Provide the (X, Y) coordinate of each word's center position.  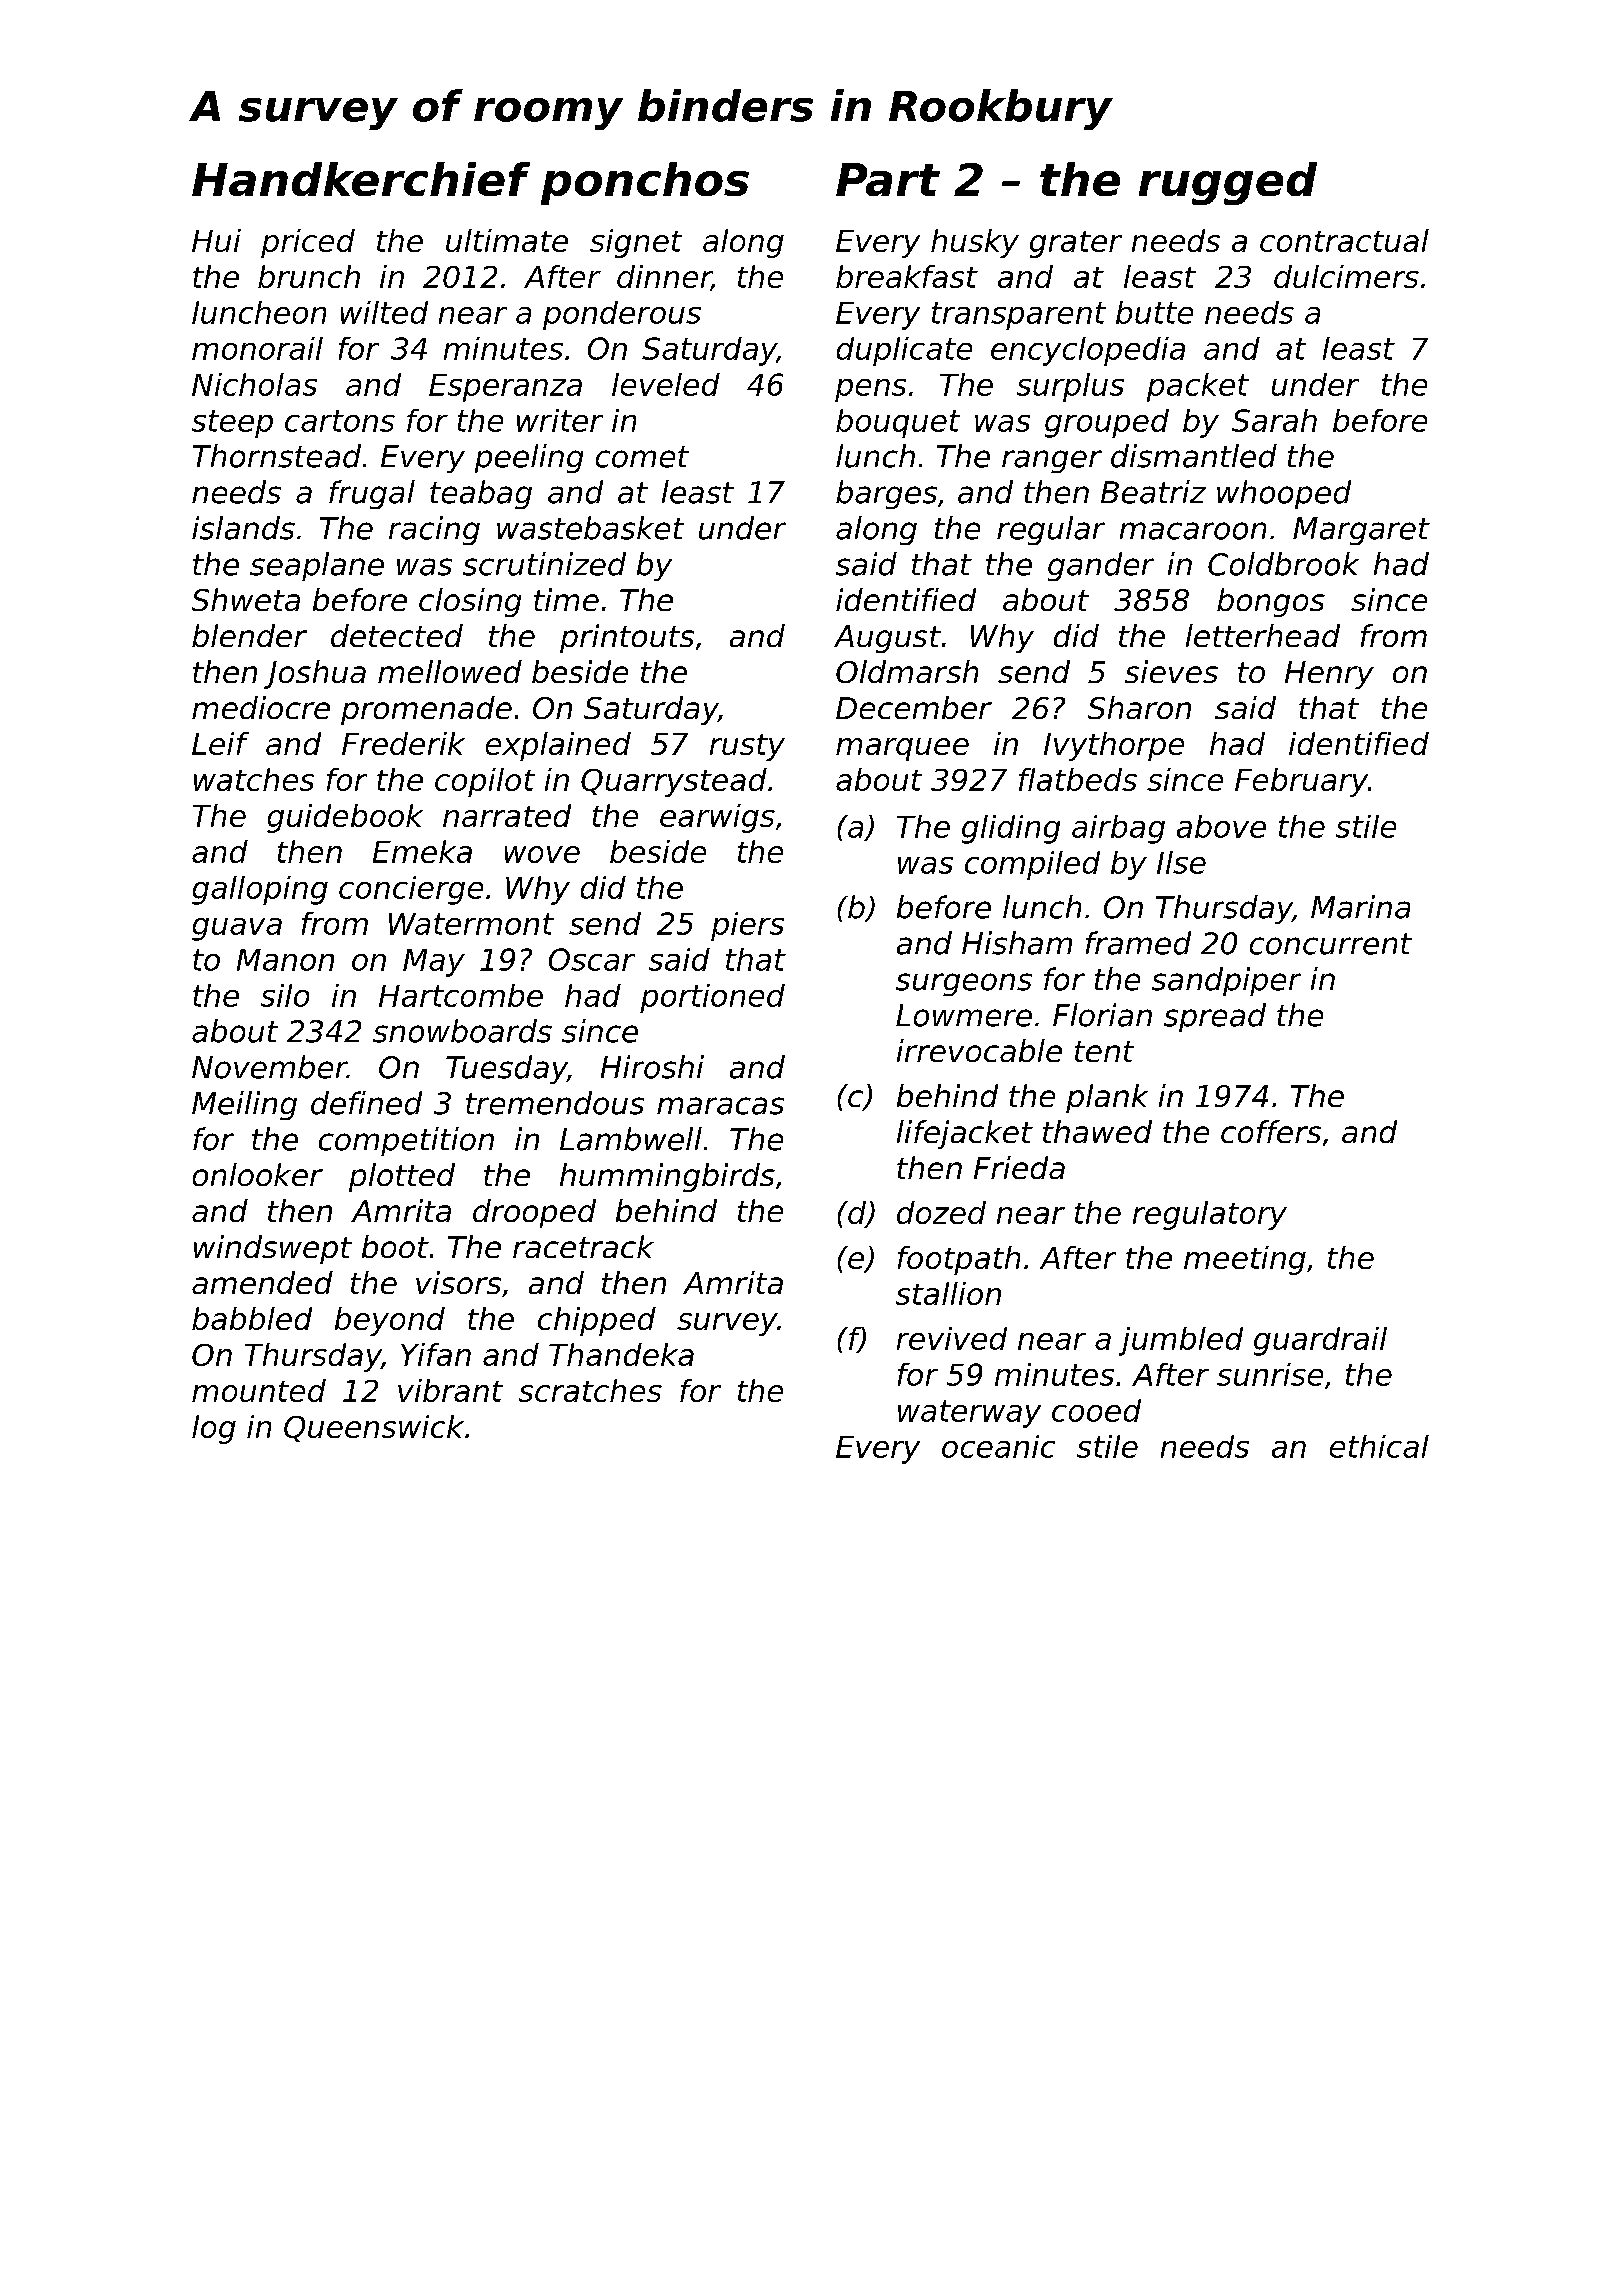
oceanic (998, 1446)
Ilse (1181, 862)
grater (1076, 244)
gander (1101, 566)
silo (285, 995)
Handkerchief (361, 179)
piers (747, 926)
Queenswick (374, 1428)
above (1221, 826)
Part (888, 179)
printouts (627, 638)
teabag (481, 494)
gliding (1011, 829)
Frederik (403, 743)
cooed (1096, 1410)
